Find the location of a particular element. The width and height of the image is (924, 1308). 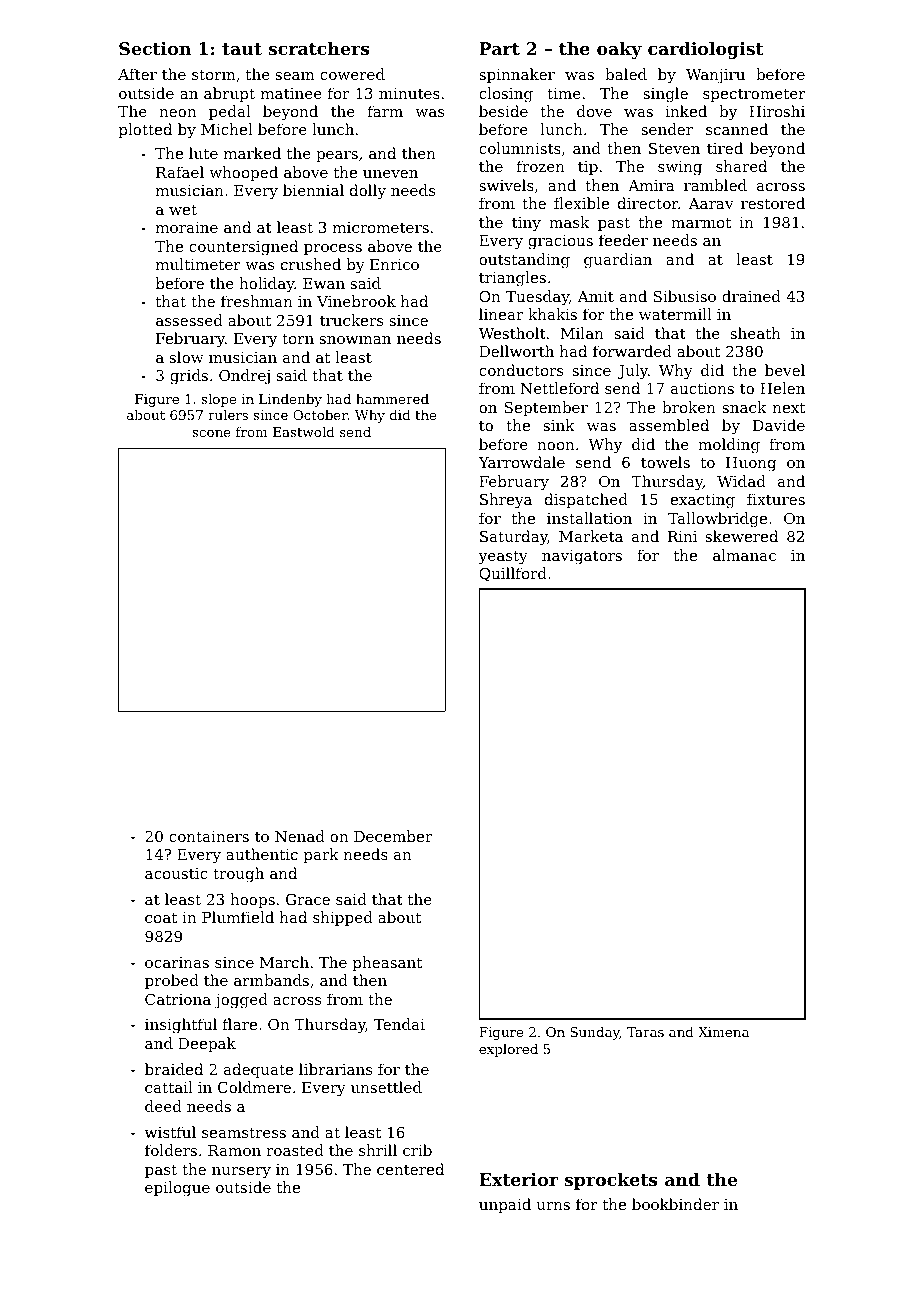

plotted is located at coordinates (145, 130).
